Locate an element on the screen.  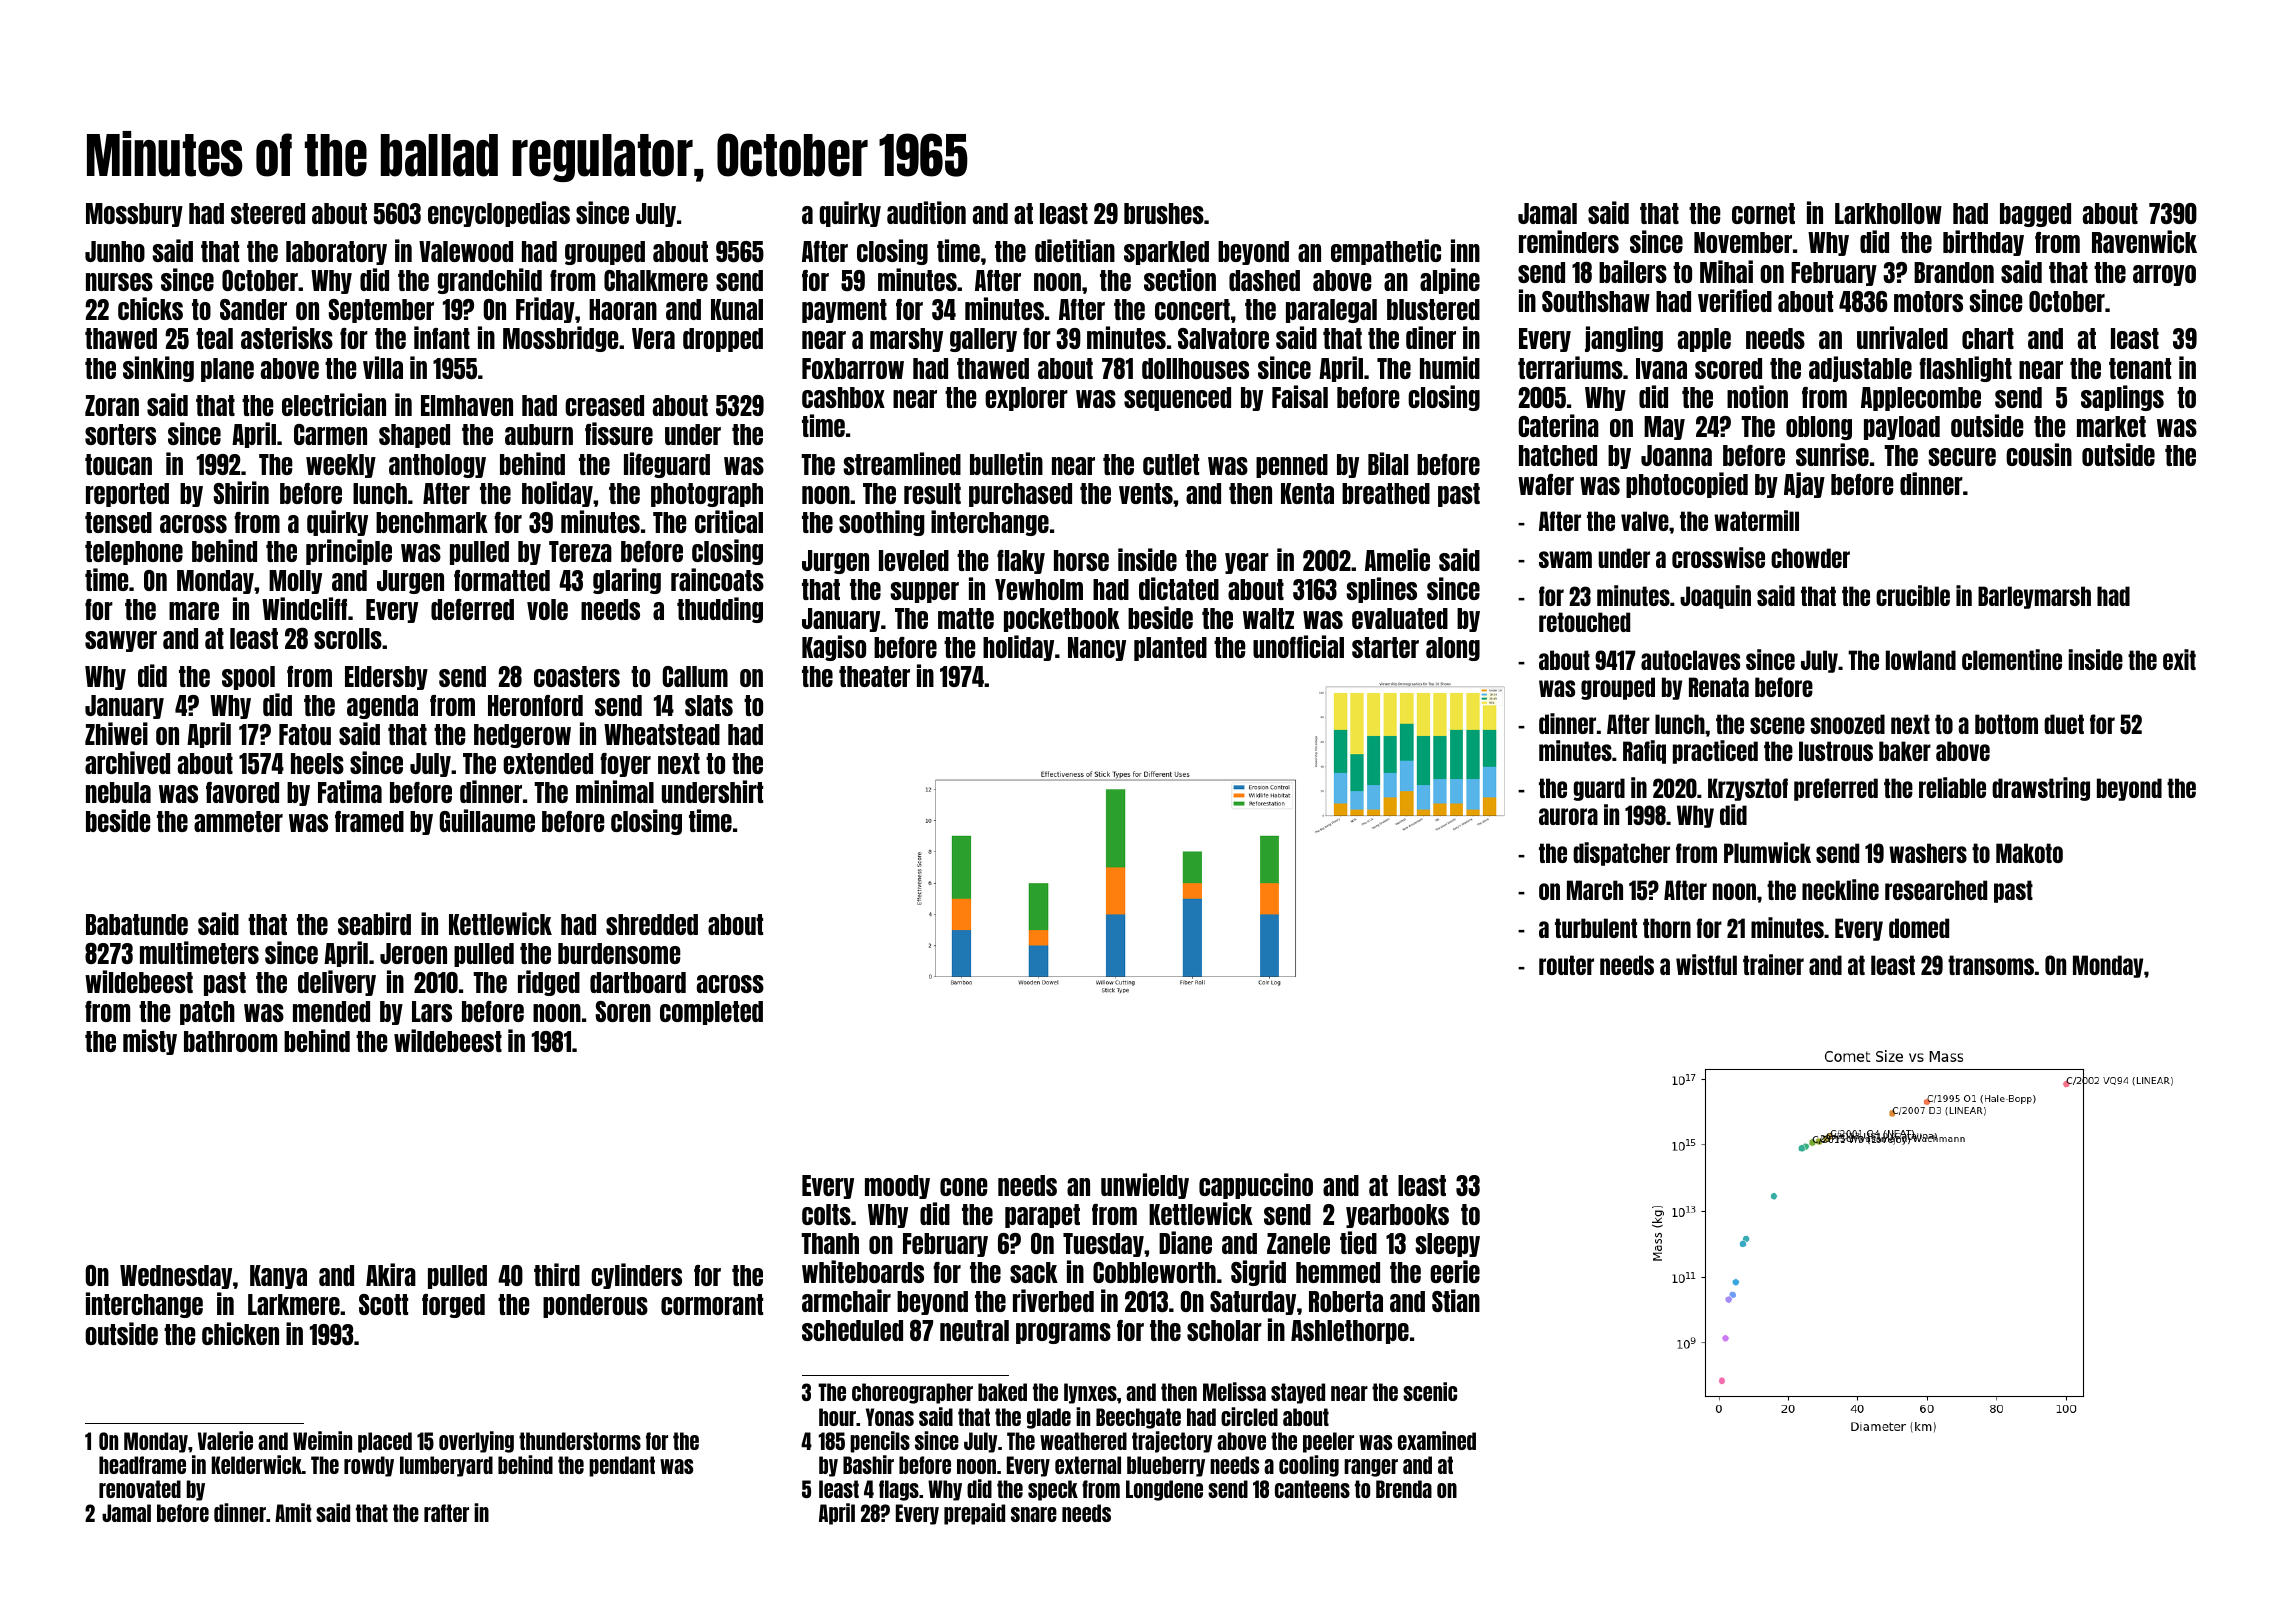
Larkhollow is located at coordinates (1888, 213).
